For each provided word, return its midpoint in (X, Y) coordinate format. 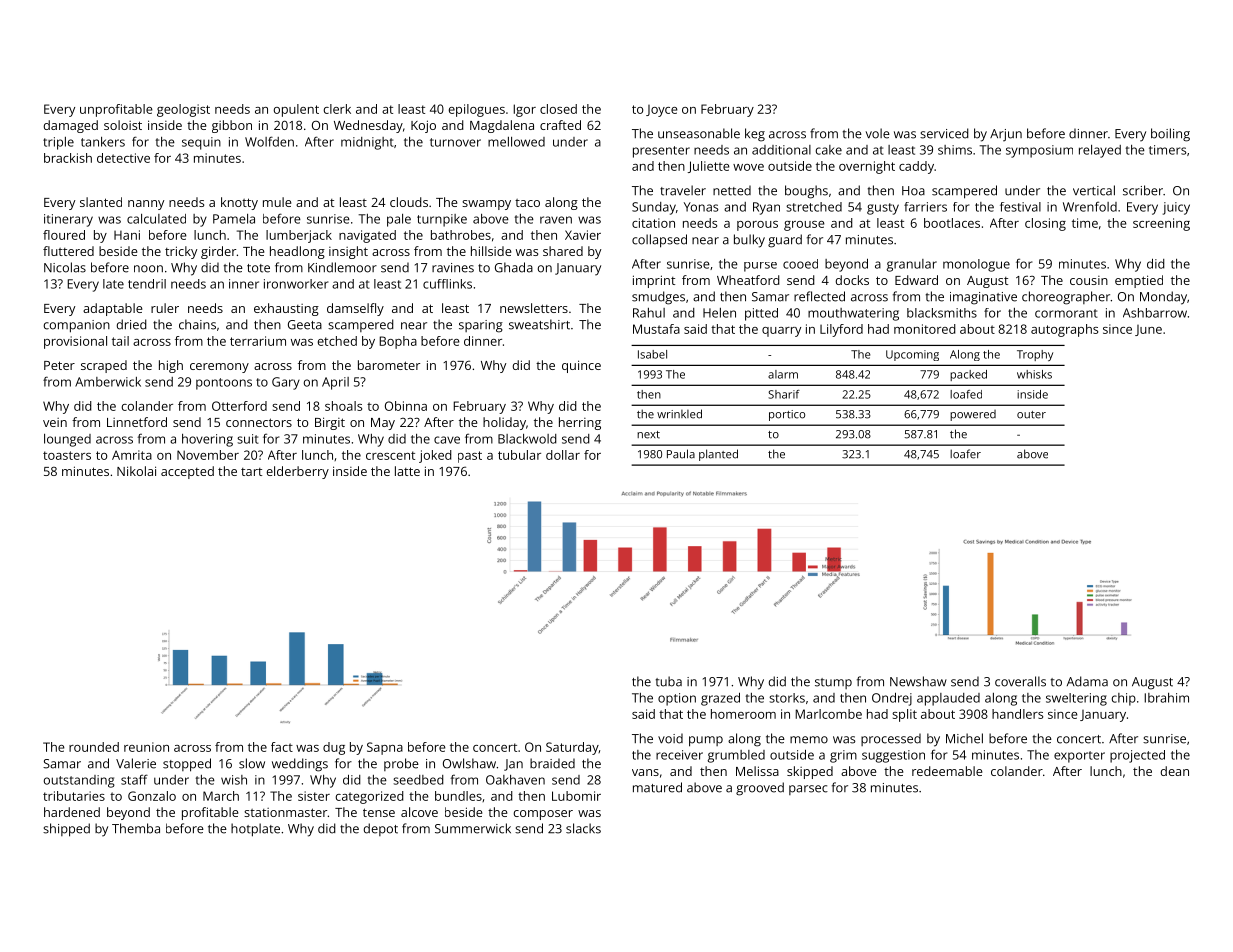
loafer (965, 454)
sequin (201, 143)
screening (1161, 224)
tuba (669, 681)
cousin (1089, 280)
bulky (749, 241)
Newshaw (918, 681)
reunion (146, 747)
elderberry (297, 472)
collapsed (659, 241)
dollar (563, 455)
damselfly (355, 309)
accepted (187, 472)
